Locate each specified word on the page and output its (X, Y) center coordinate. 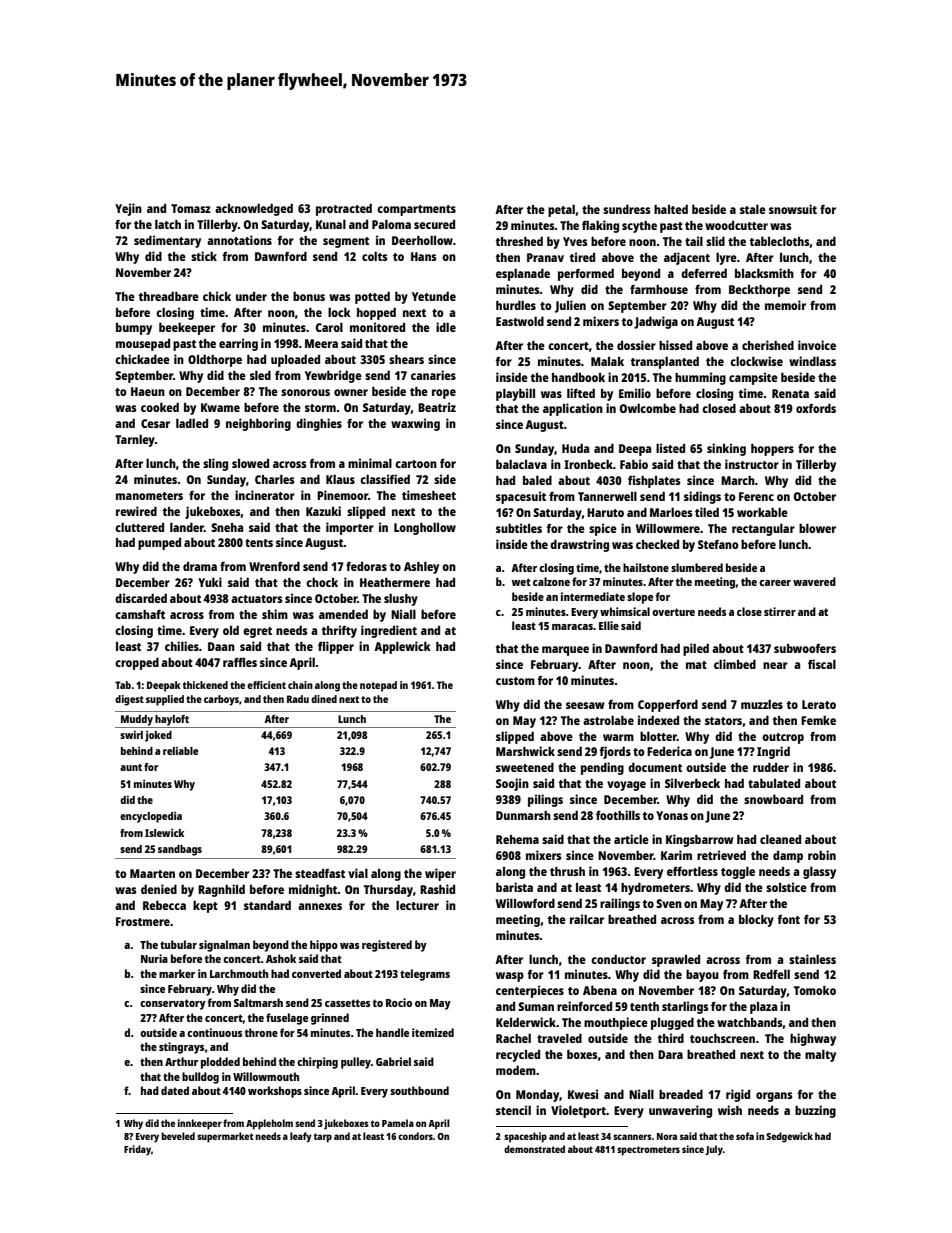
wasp (510, 977)
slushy (401, 599)
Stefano (718, 544)
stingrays (181, 1048)
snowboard (773, 799)
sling (215, 464)
